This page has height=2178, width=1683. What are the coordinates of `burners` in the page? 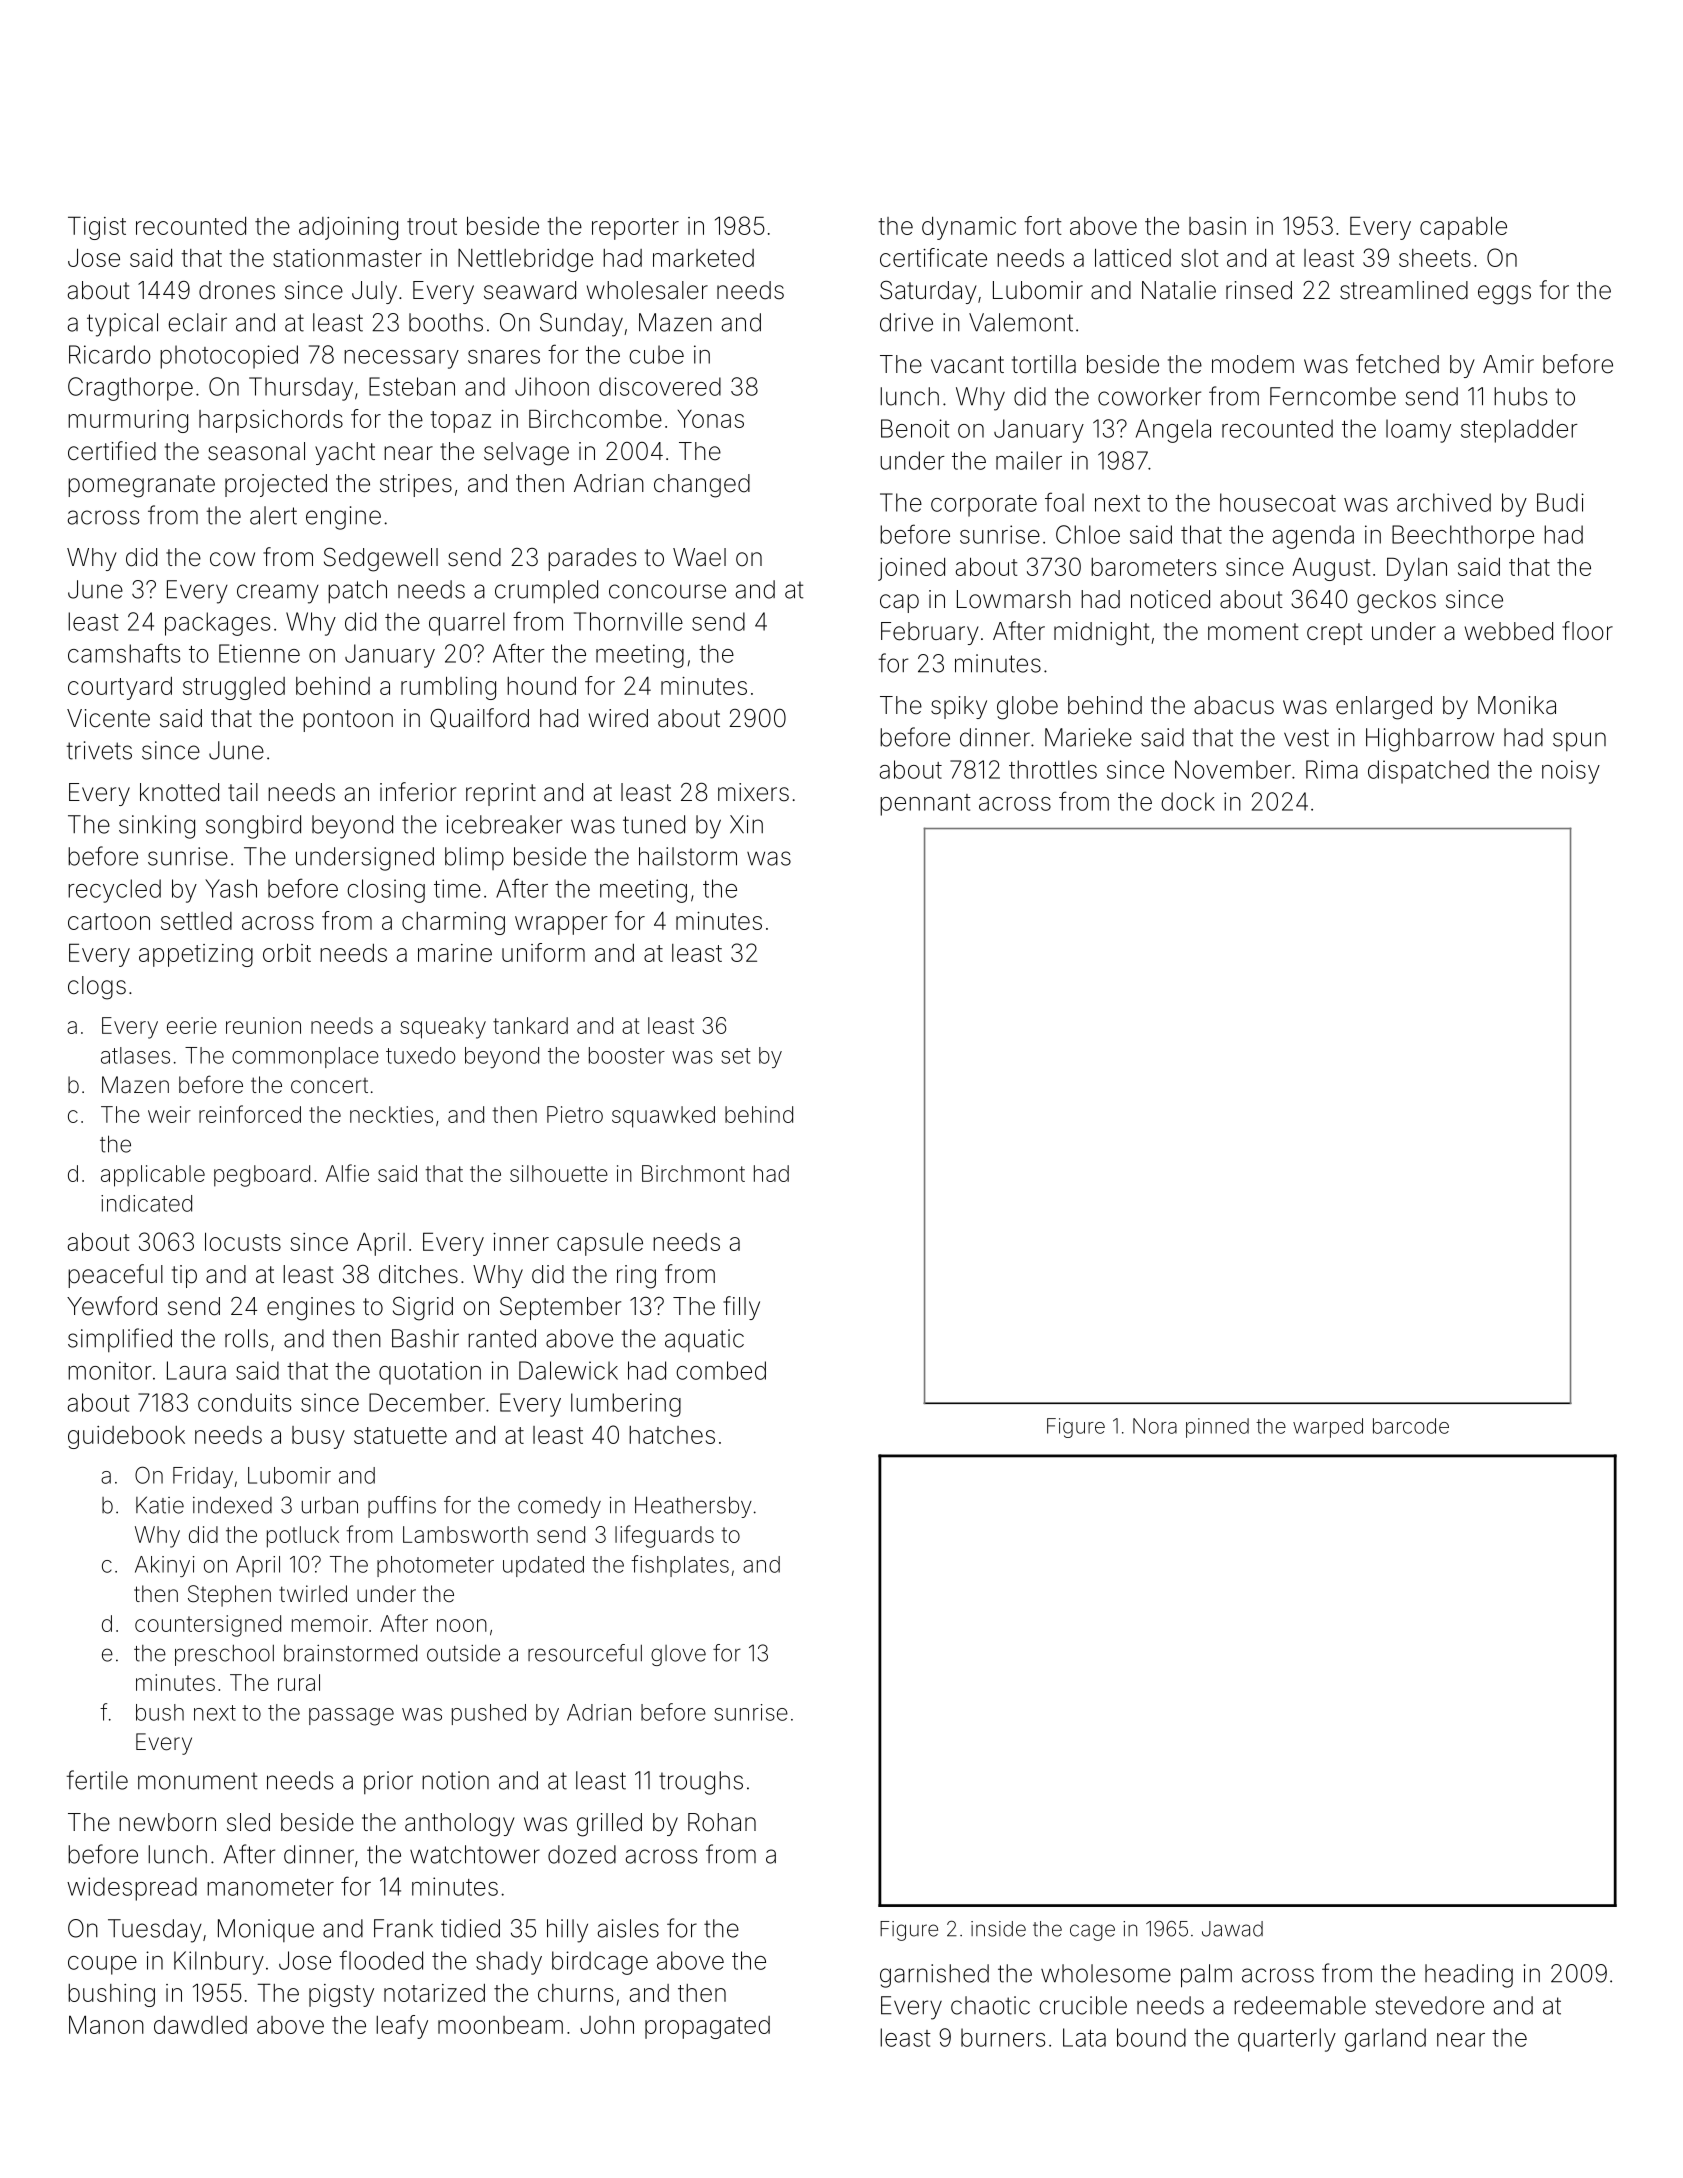 It's located at (1003, 2037).
